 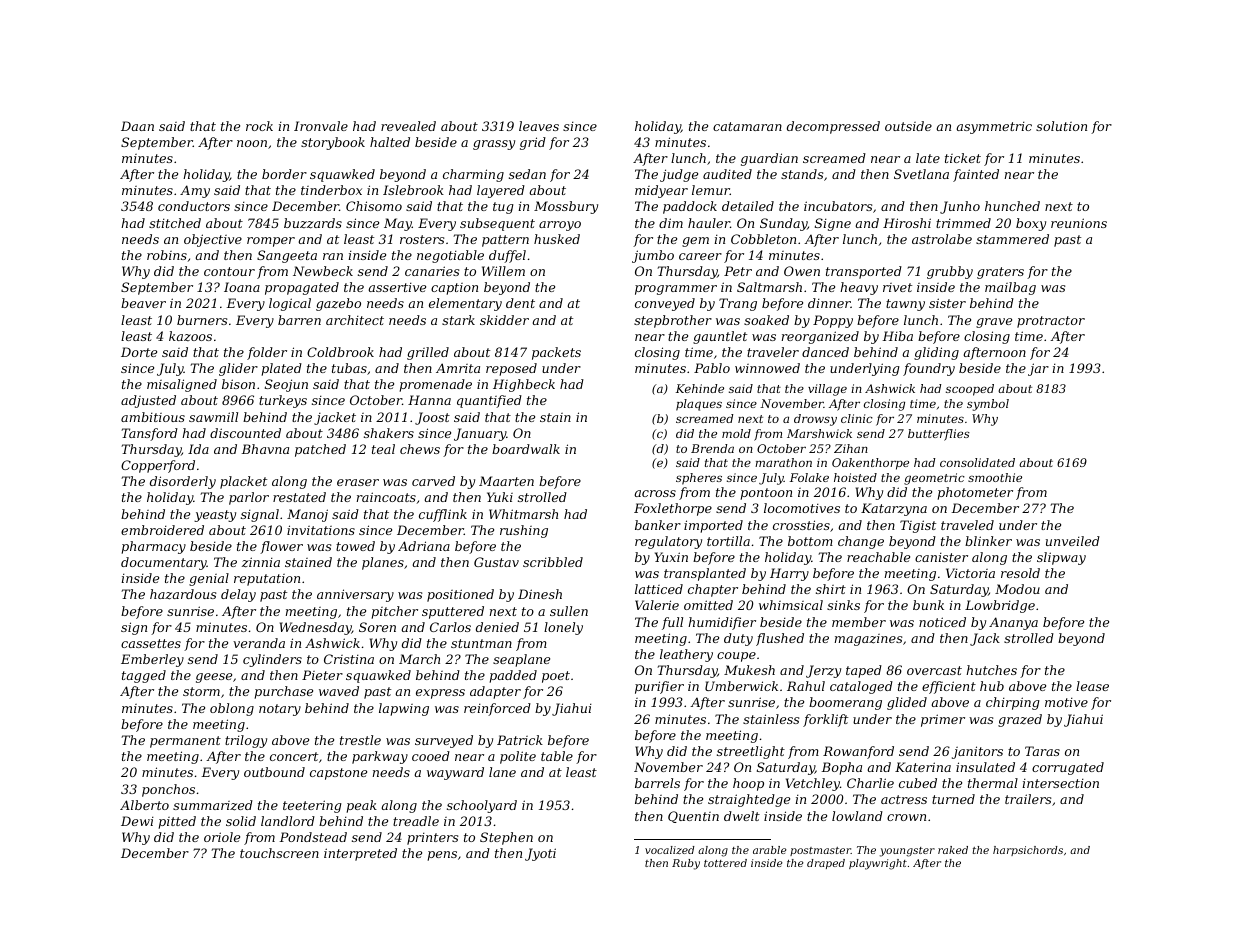 I want to click on rivet, so click(x=897, y=287).
